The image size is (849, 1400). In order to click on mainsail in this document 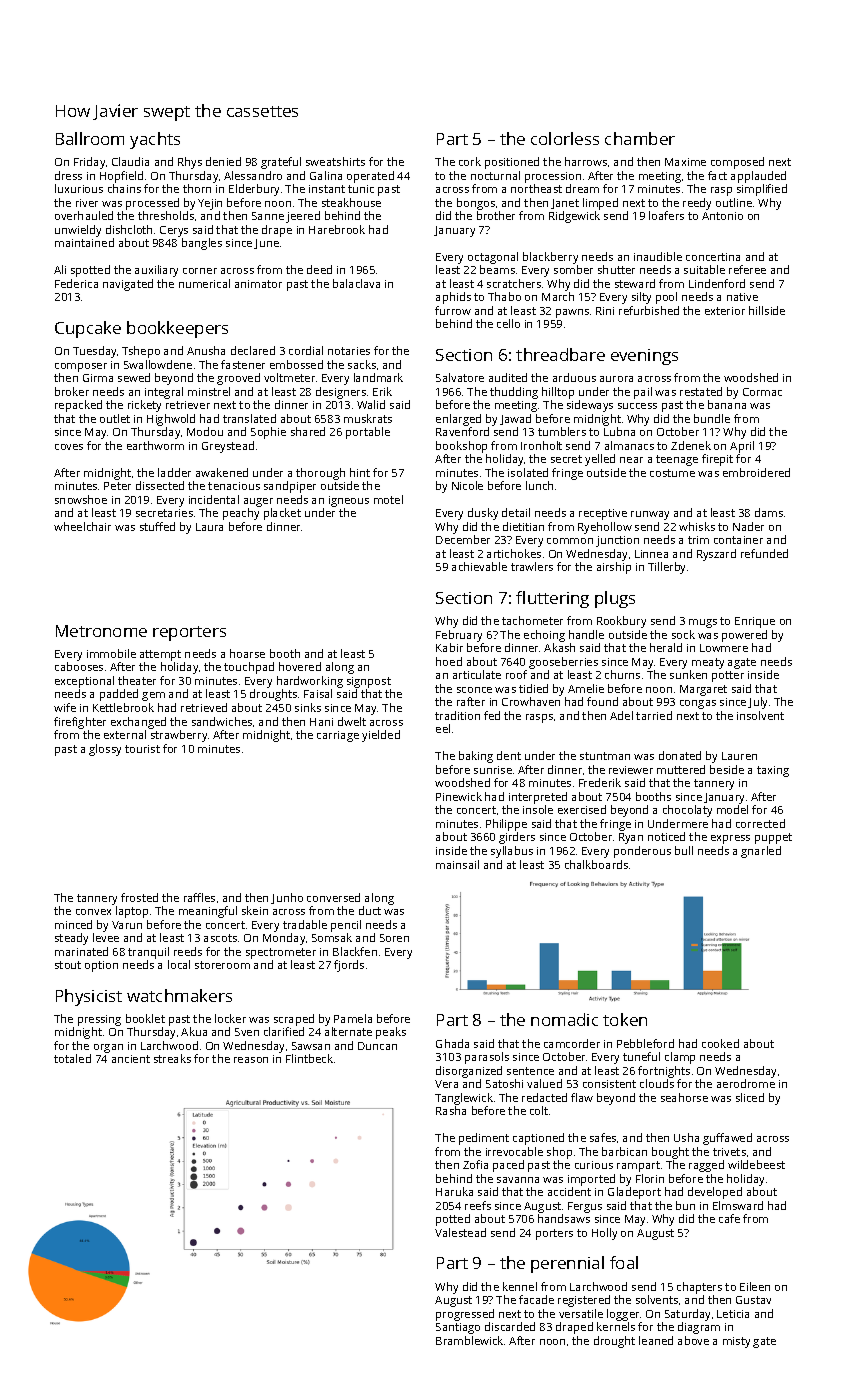, I will do `click(457, 864)`.
